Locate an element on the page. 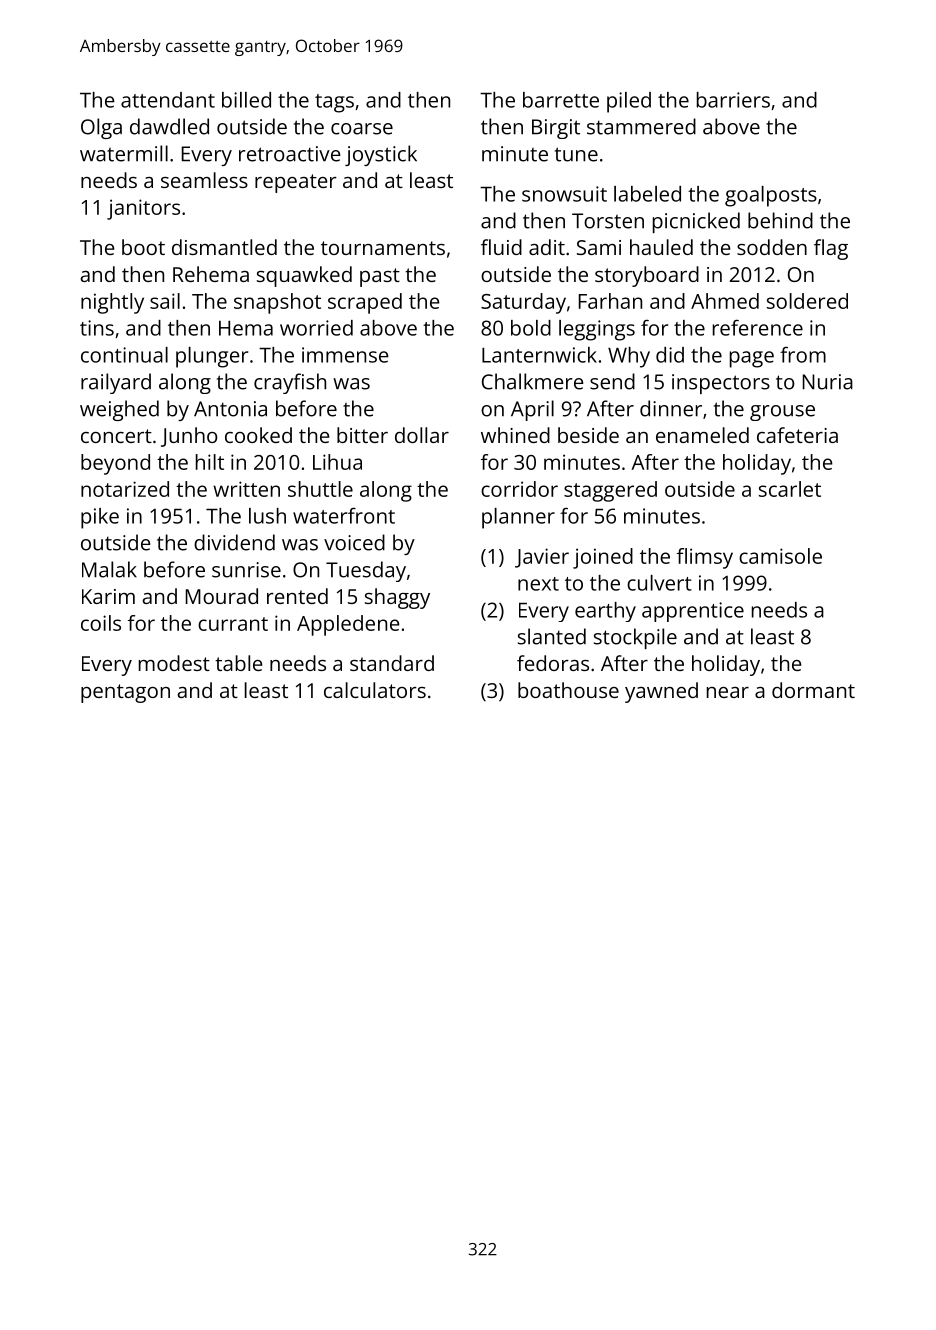 The height and width of the document is (1330, 936). dollar is located at coordinates (422, 435).
